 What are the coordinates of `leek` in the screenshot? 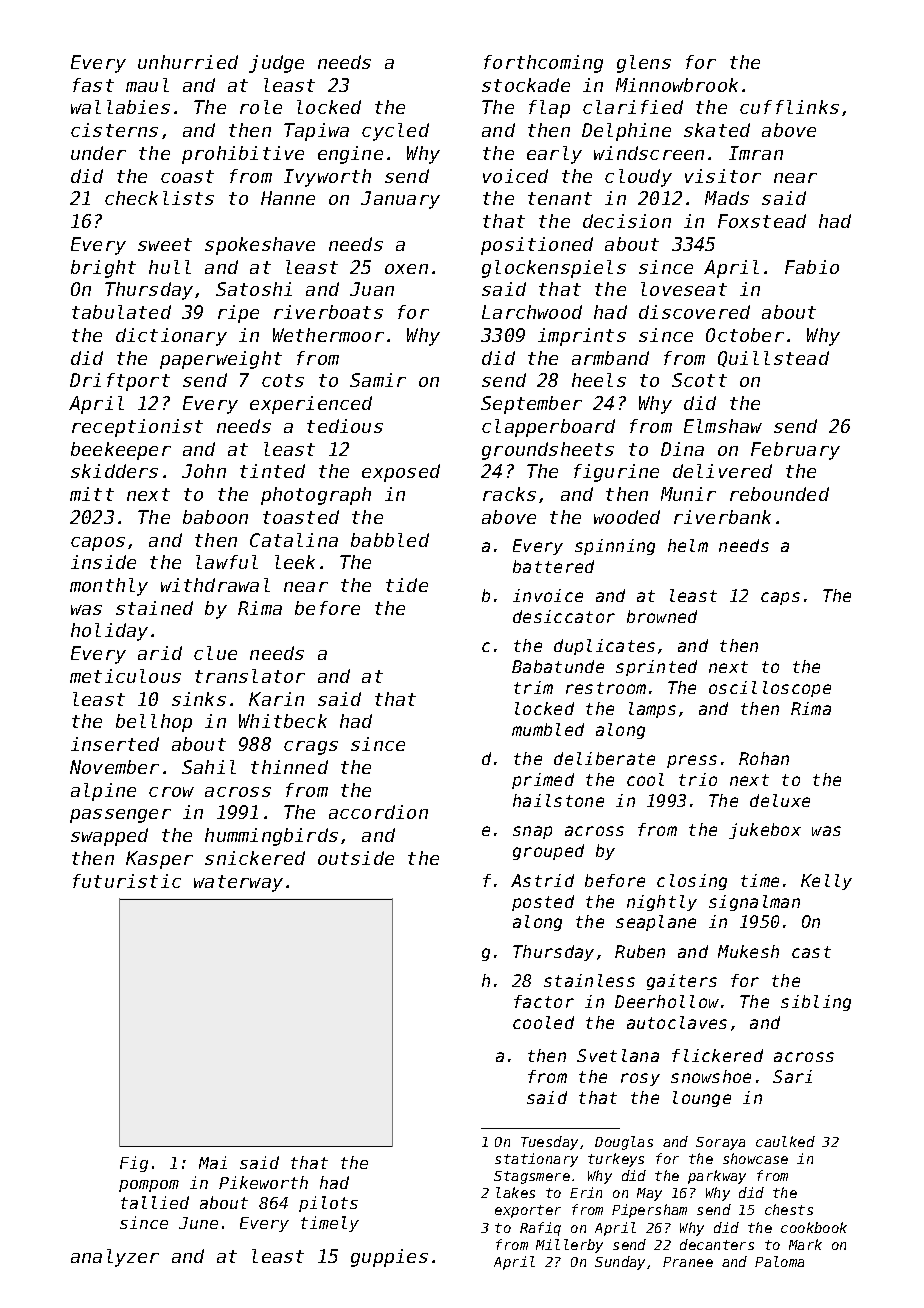 It's located at (295, 562).
